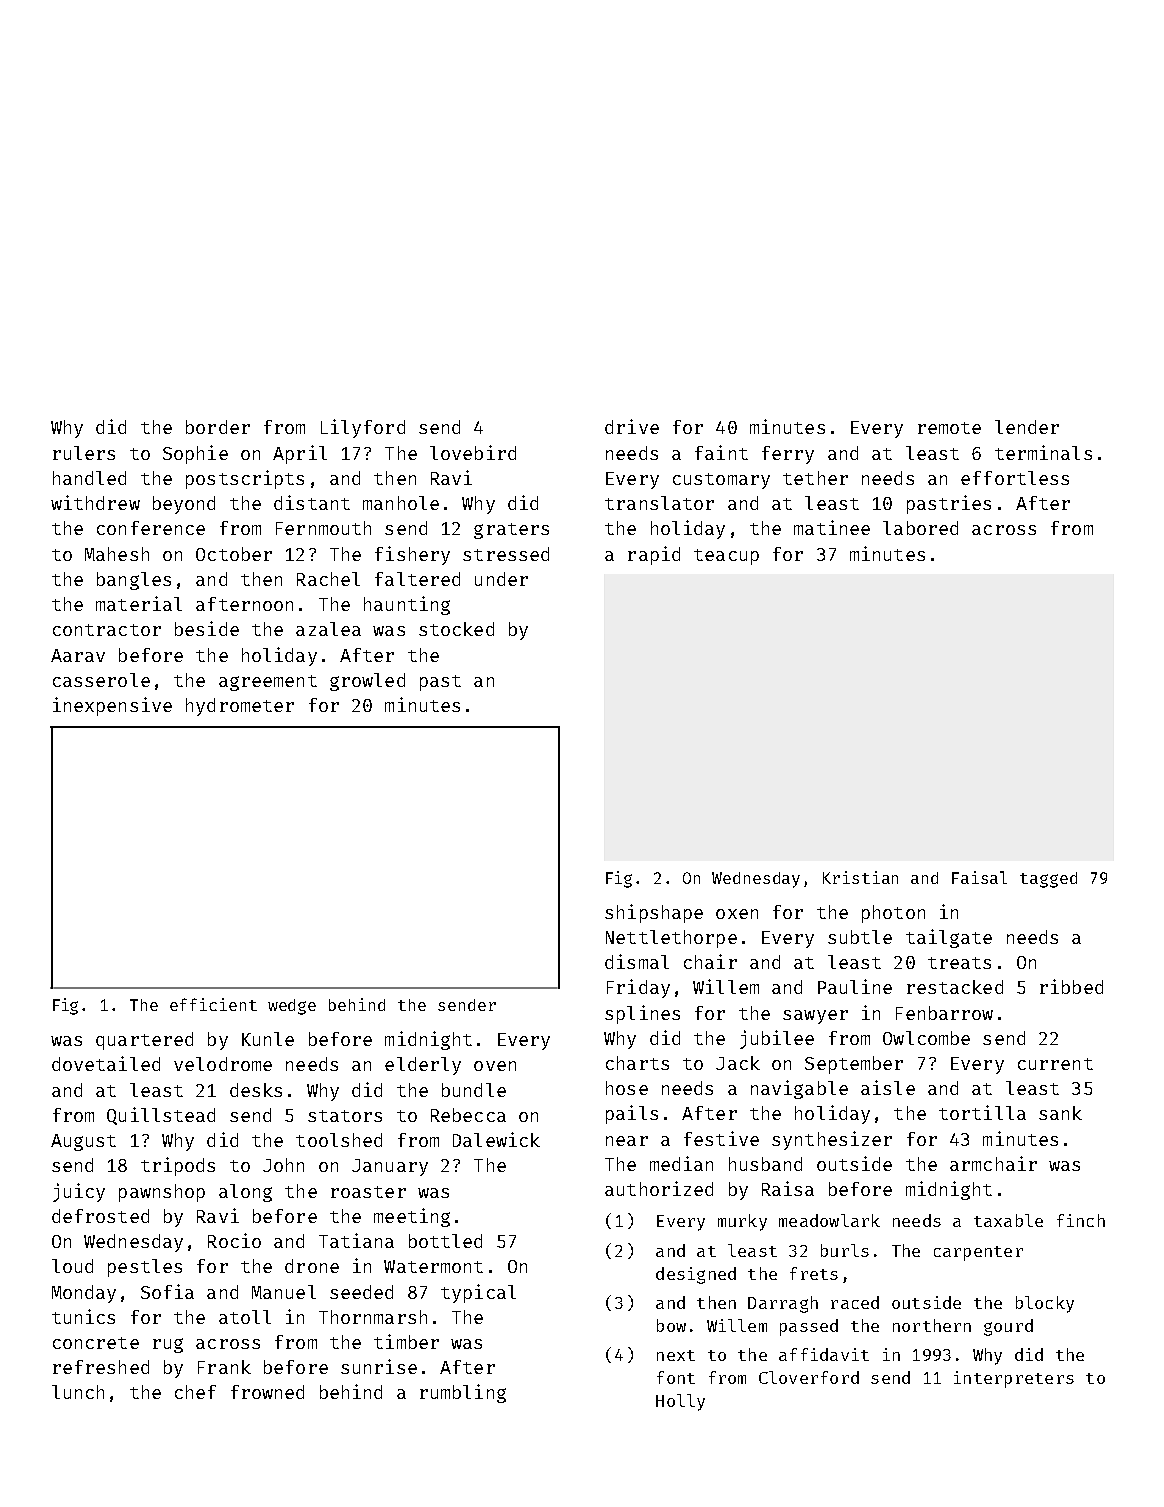 The height and width of the page is (1507, 1164). What do you see at coordinates (390, 1167) in the page?
I see `January` at bounding box center [390, 1167].
